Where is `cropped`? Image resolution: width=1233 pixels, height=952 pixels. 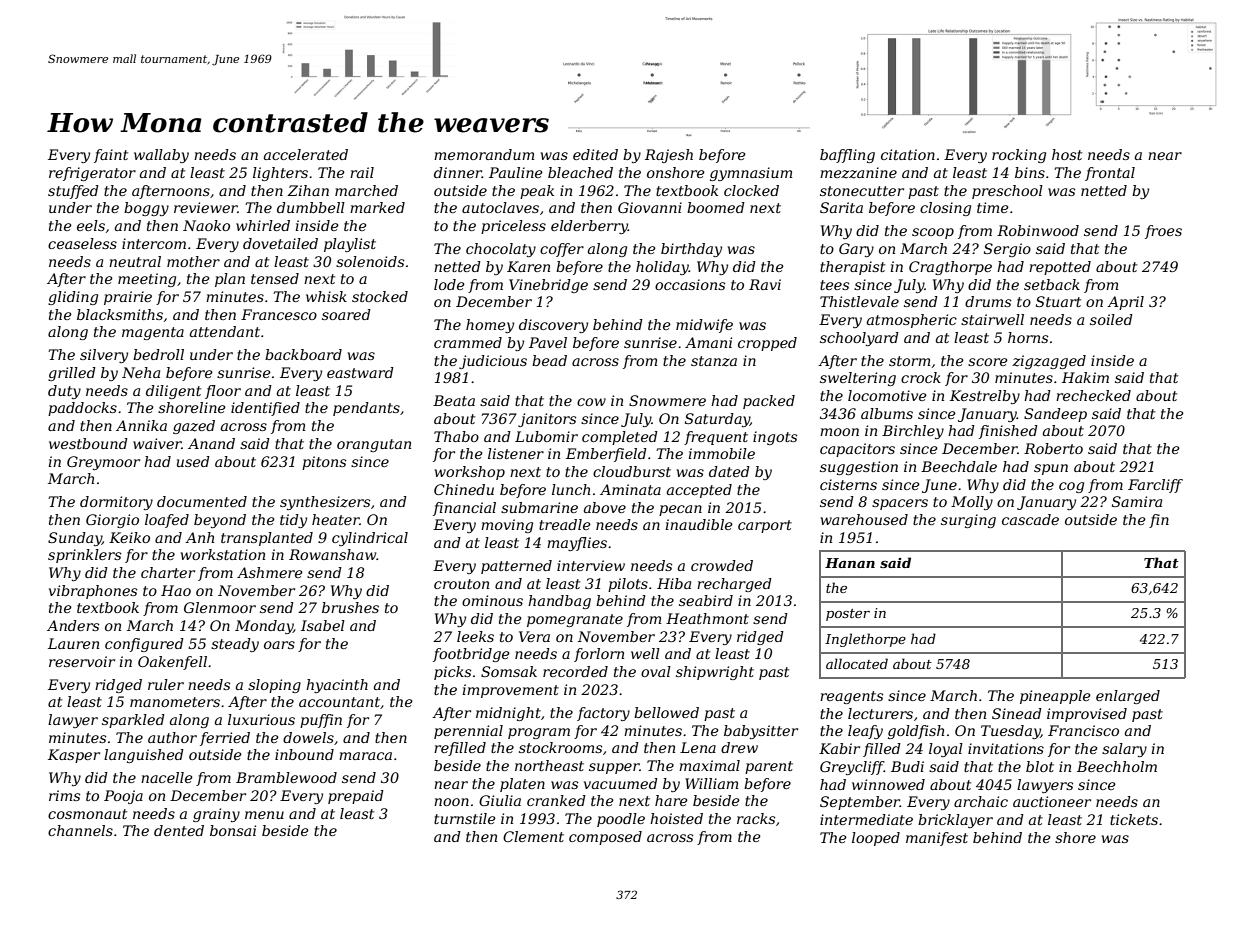
cropped is located at coordinates (767, 344).
